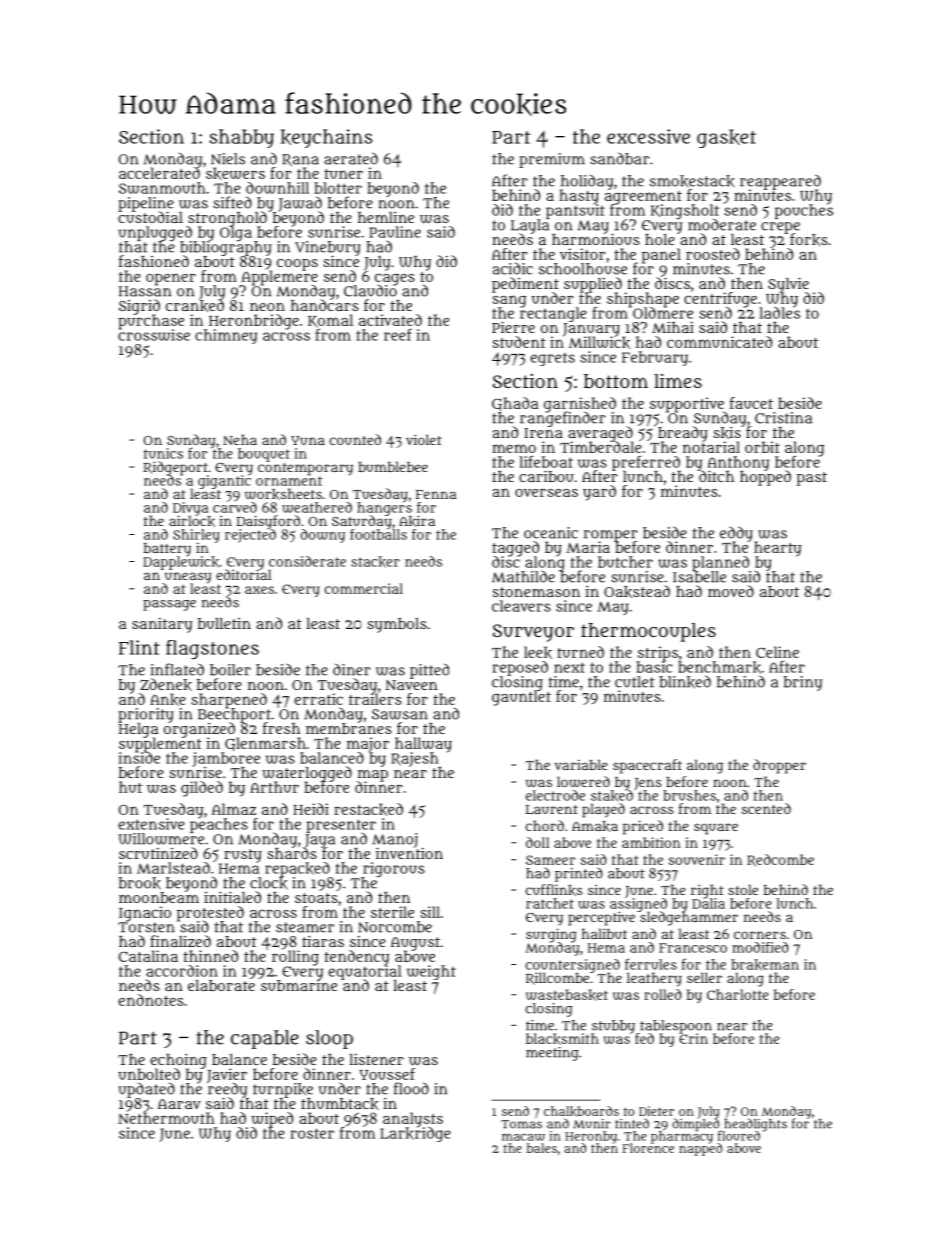 This screenshot has height=1233, width=952. I want to click on shabby, so click(241, 138).
